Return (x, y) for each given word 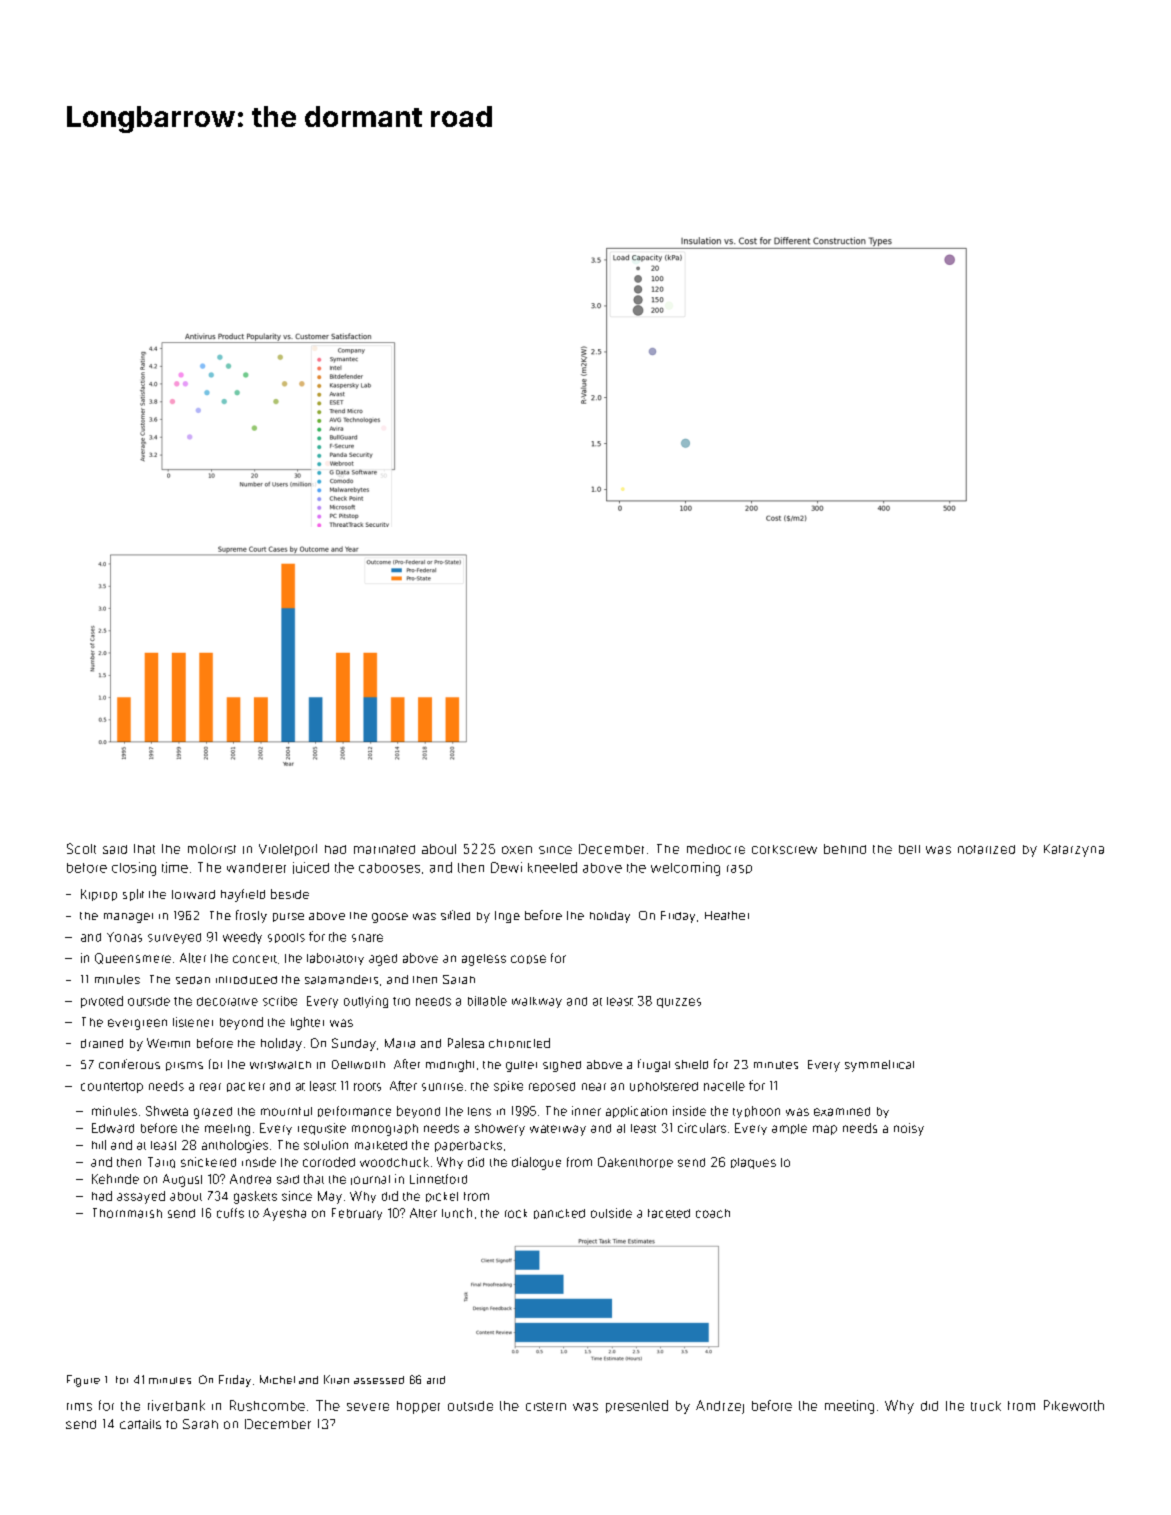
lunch (457, 1213)
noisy (909, 1129)
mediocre (716, 849)
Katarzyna (1074, 850)
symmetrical (879, 1066)
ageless (484, 960)
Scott (81, 848)
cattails (140, 1424)
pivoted (102, 1002)
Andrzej (720, 1407)
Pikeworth (1074, 1405)
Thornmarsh (127, 1213)
